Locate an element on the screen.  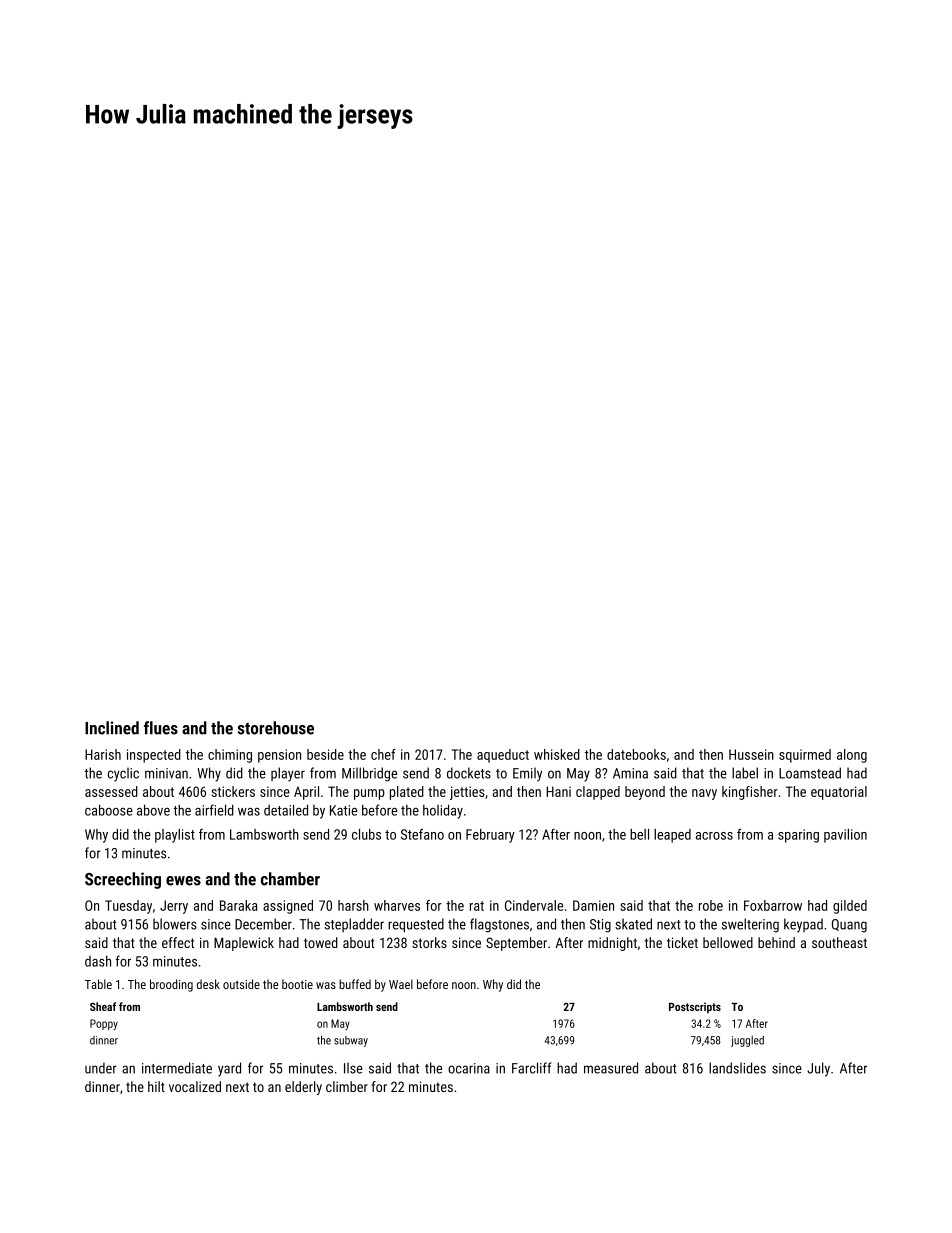
Sheaf is located at coordinates (103, 1006).
